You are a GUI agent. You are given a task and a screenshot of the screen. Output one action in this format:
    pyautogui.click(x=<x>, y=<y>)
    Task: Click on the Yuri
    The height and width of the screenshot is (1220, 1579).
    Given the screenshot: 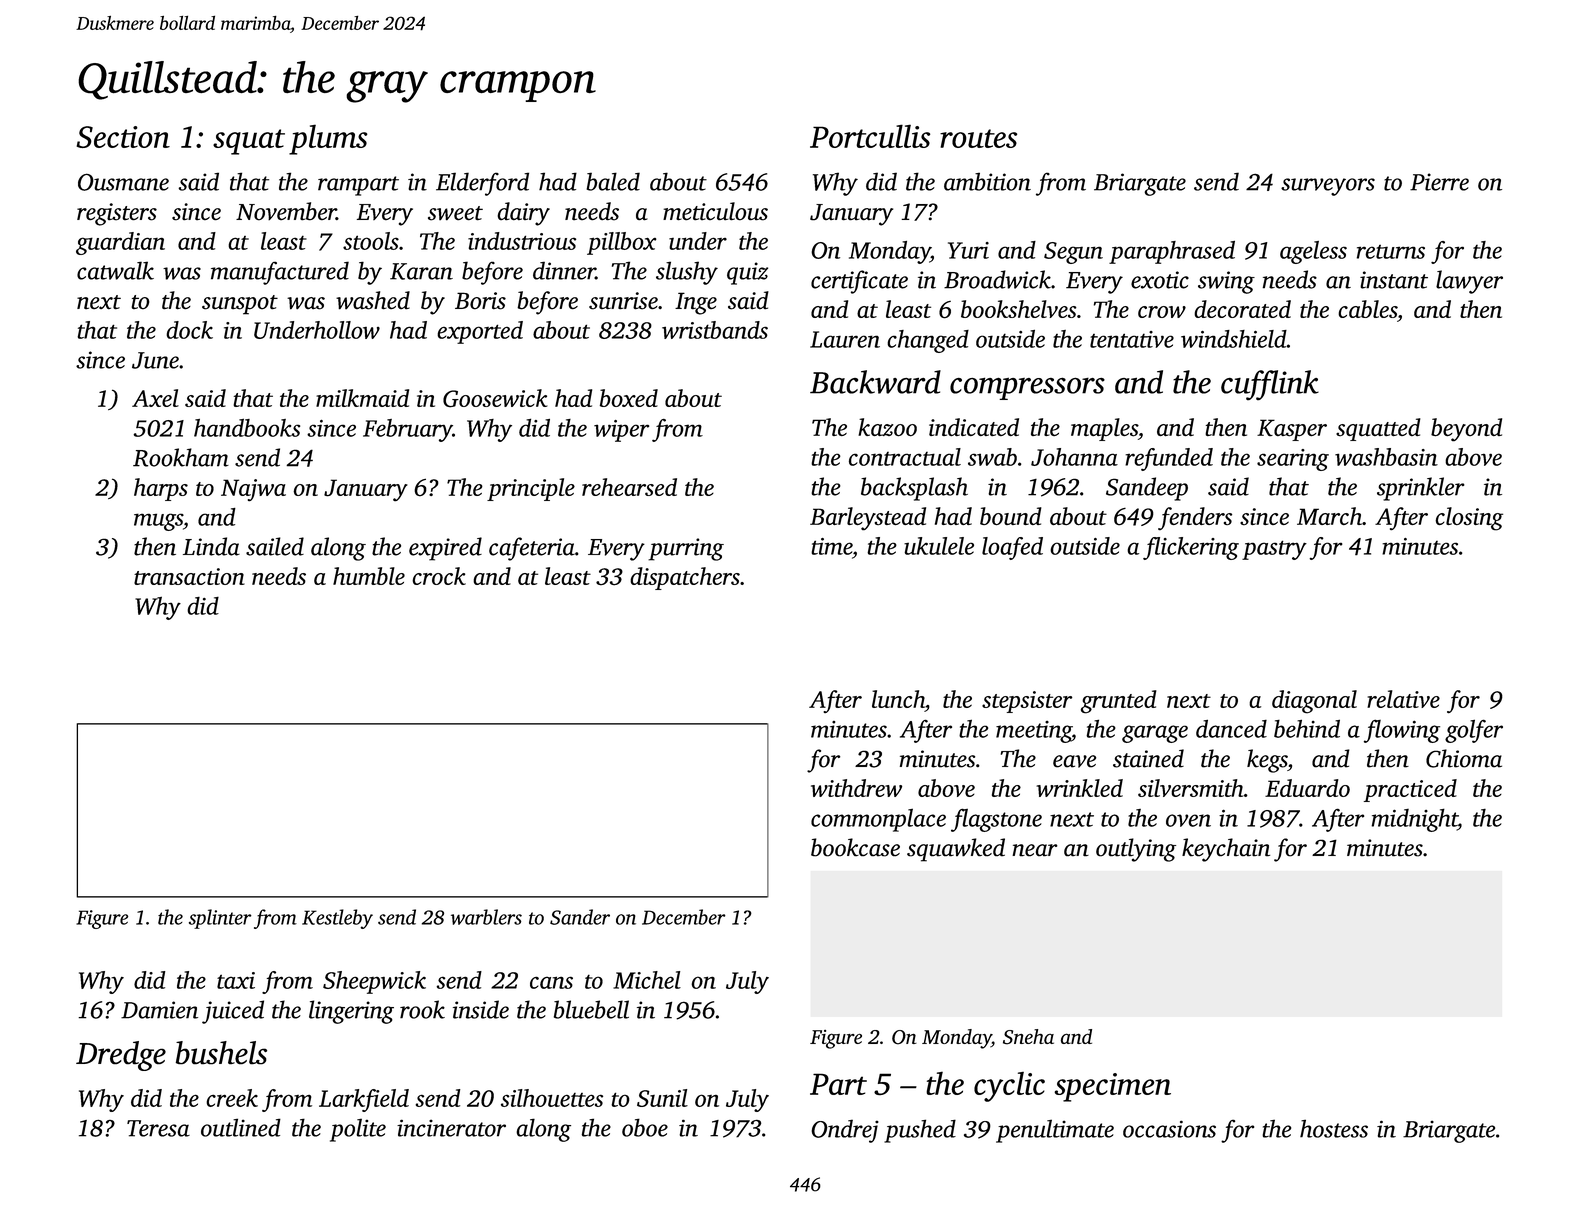 What is the action you would take?
    pyautogui.click(x=968, y=250)
